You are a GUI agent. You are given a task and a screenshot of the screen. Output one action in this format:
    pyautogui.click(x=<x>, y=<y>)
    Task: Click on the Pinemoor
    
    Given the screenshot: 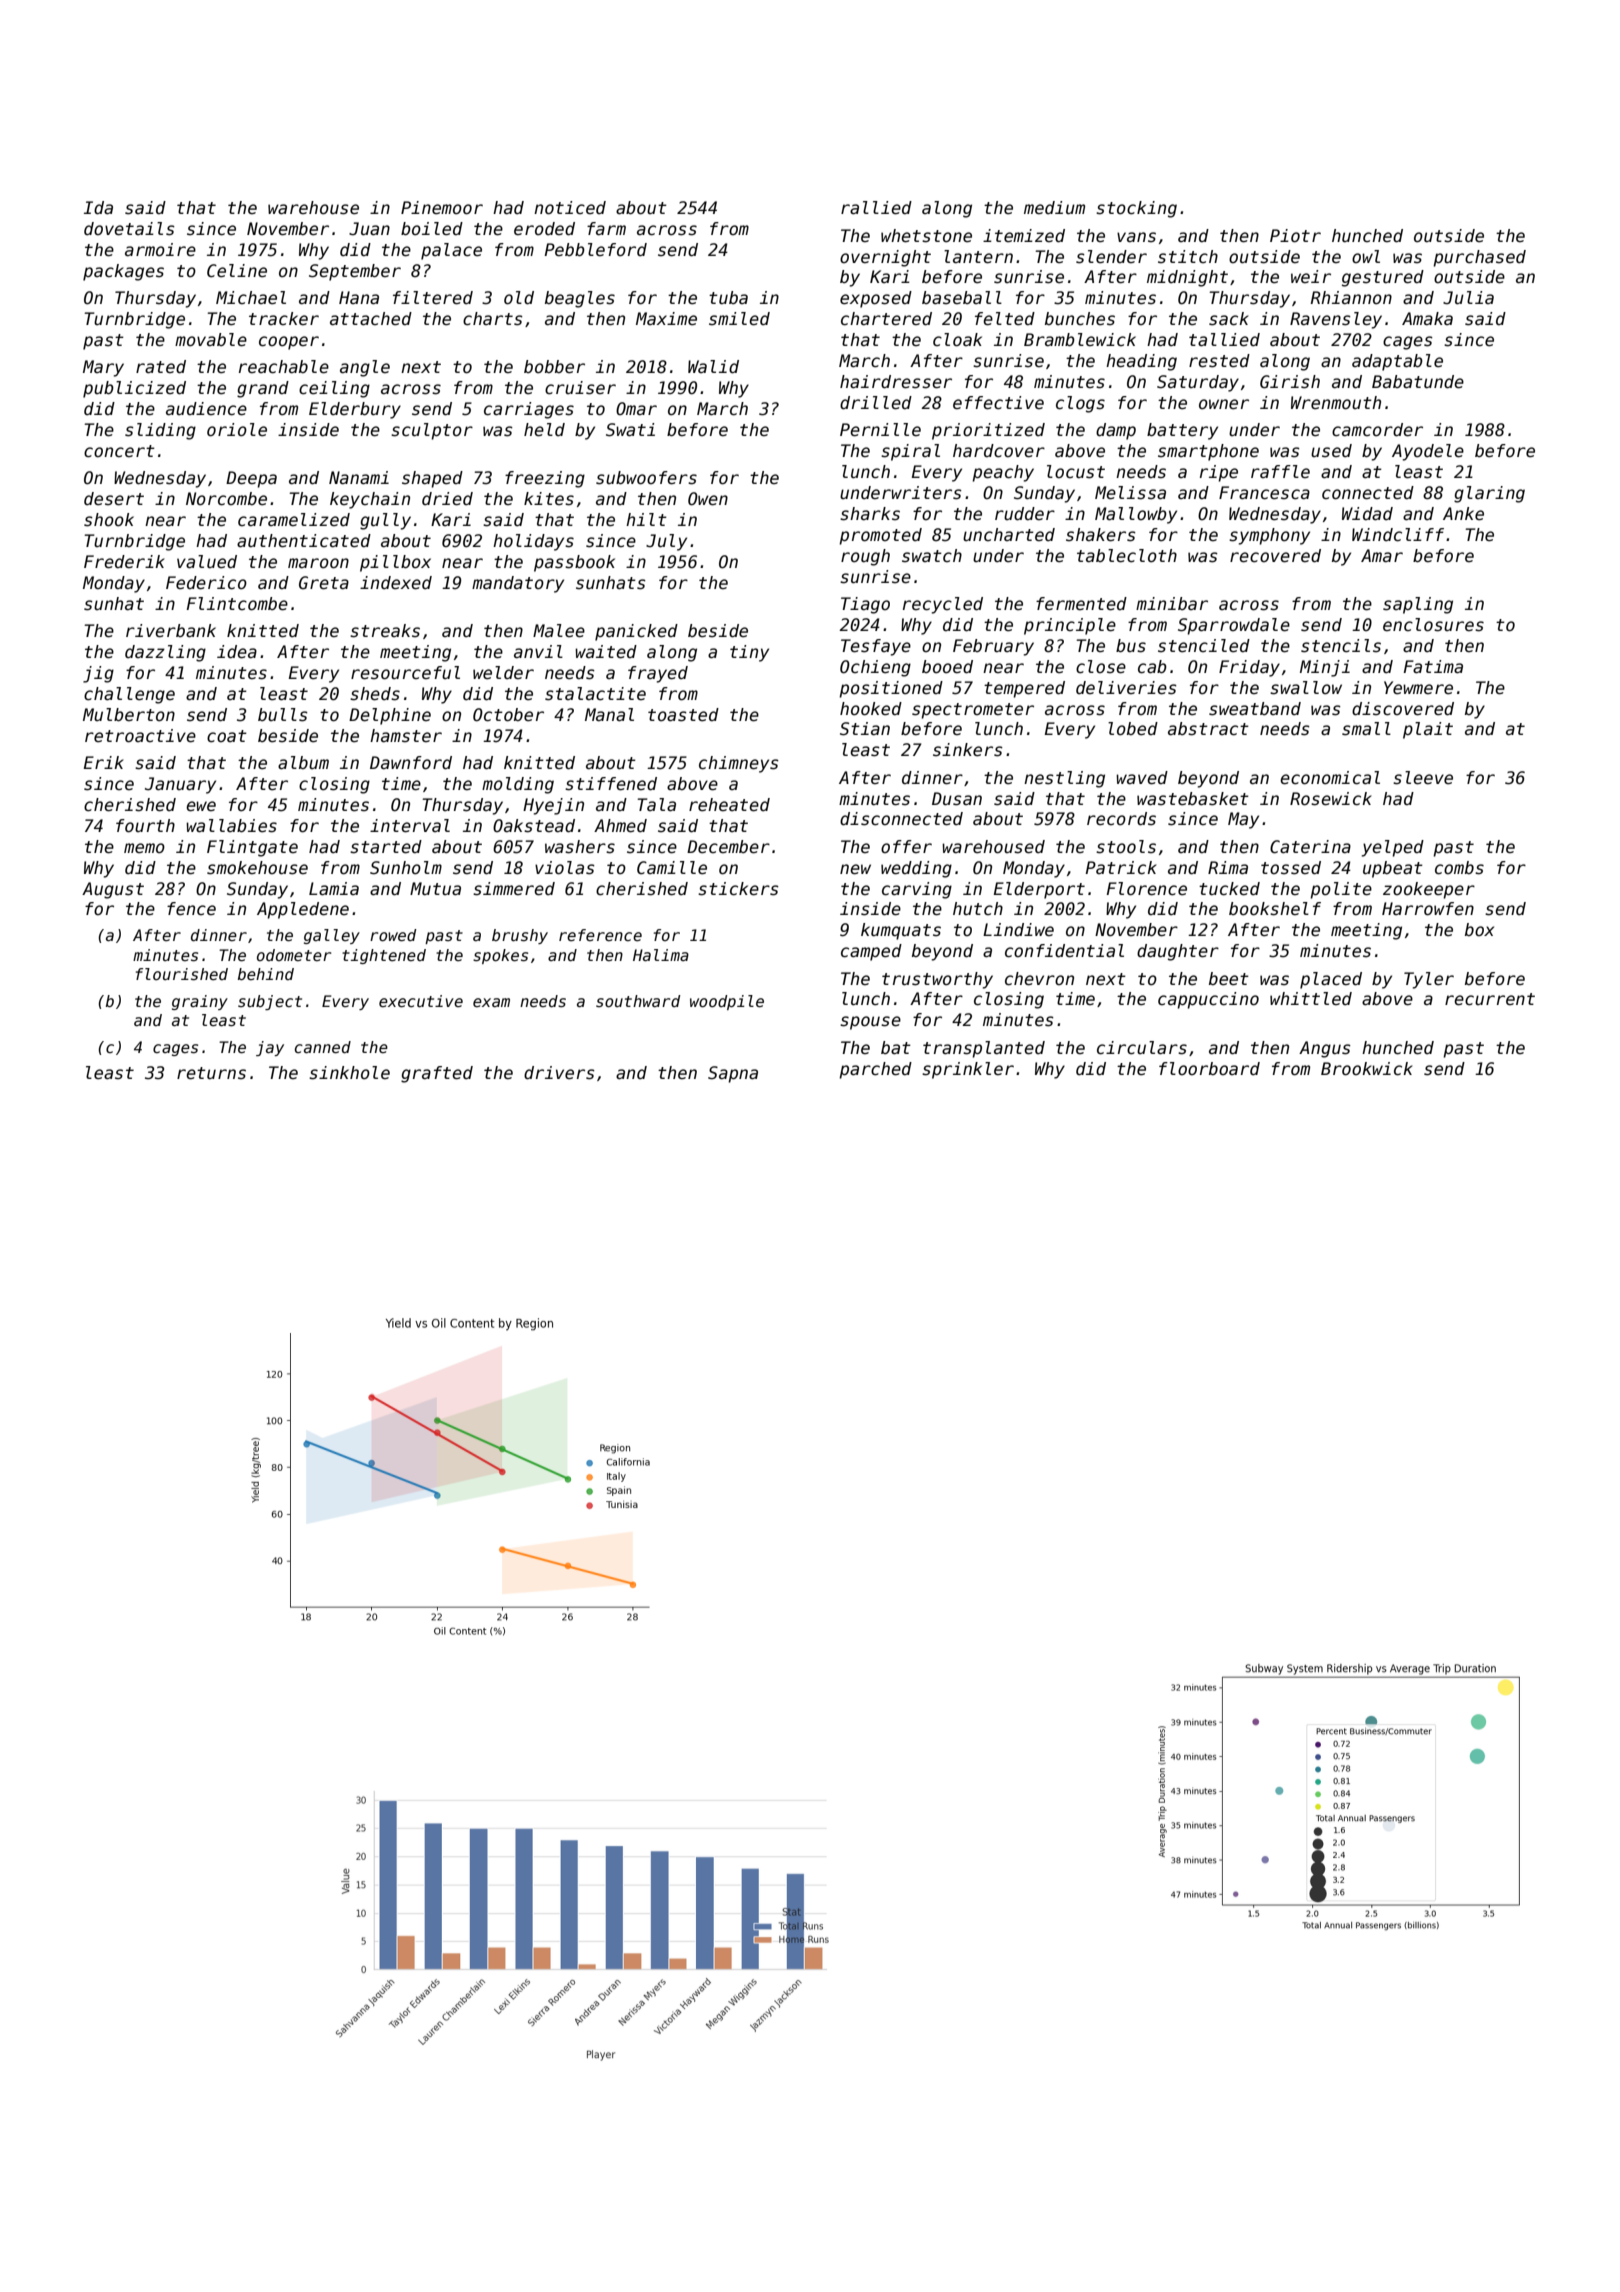 What is the action you would take?
    pyautogui.click(x=442, y=208)
